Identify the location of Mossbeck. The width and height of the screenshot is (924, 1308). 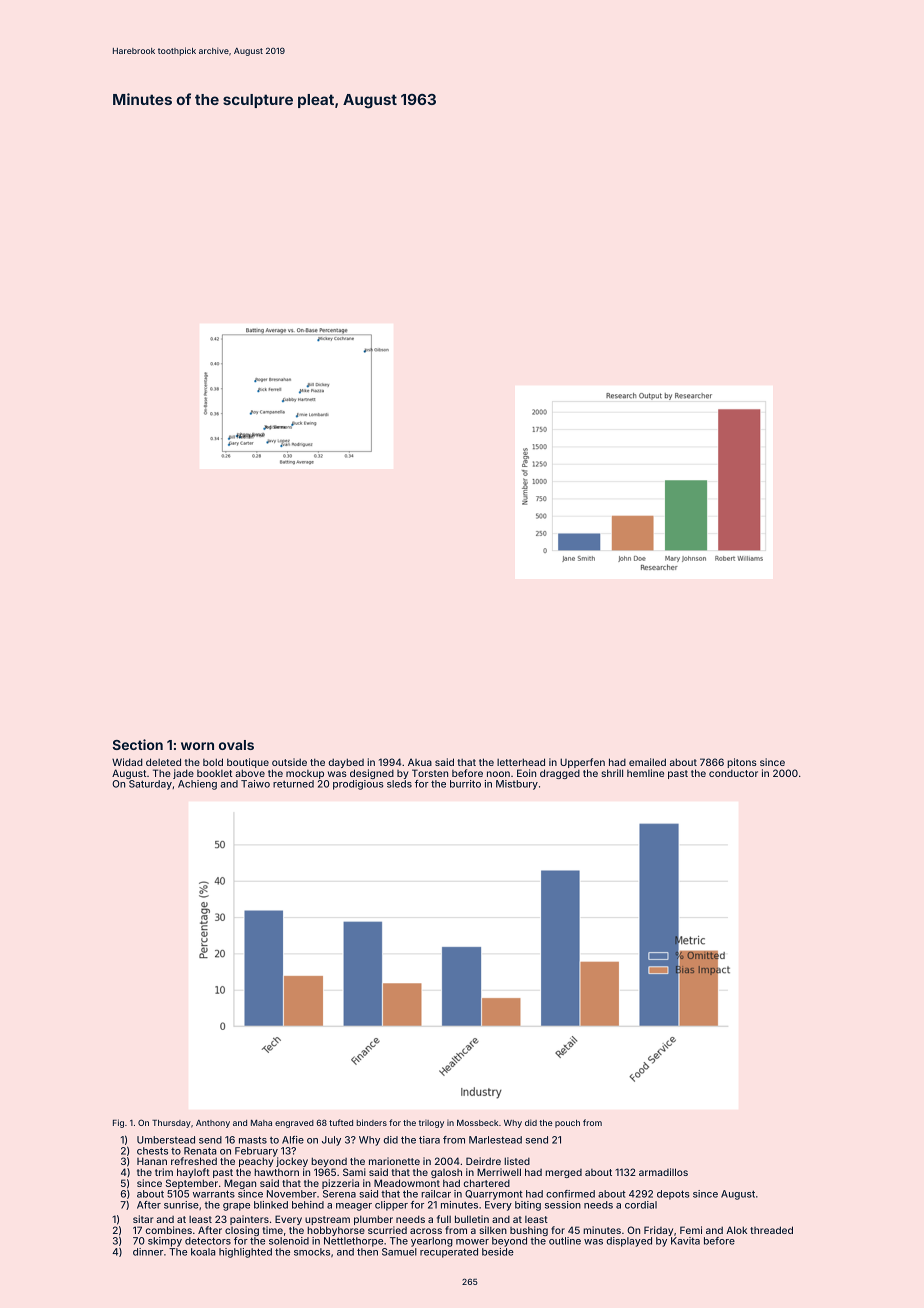
(477, 1123).
